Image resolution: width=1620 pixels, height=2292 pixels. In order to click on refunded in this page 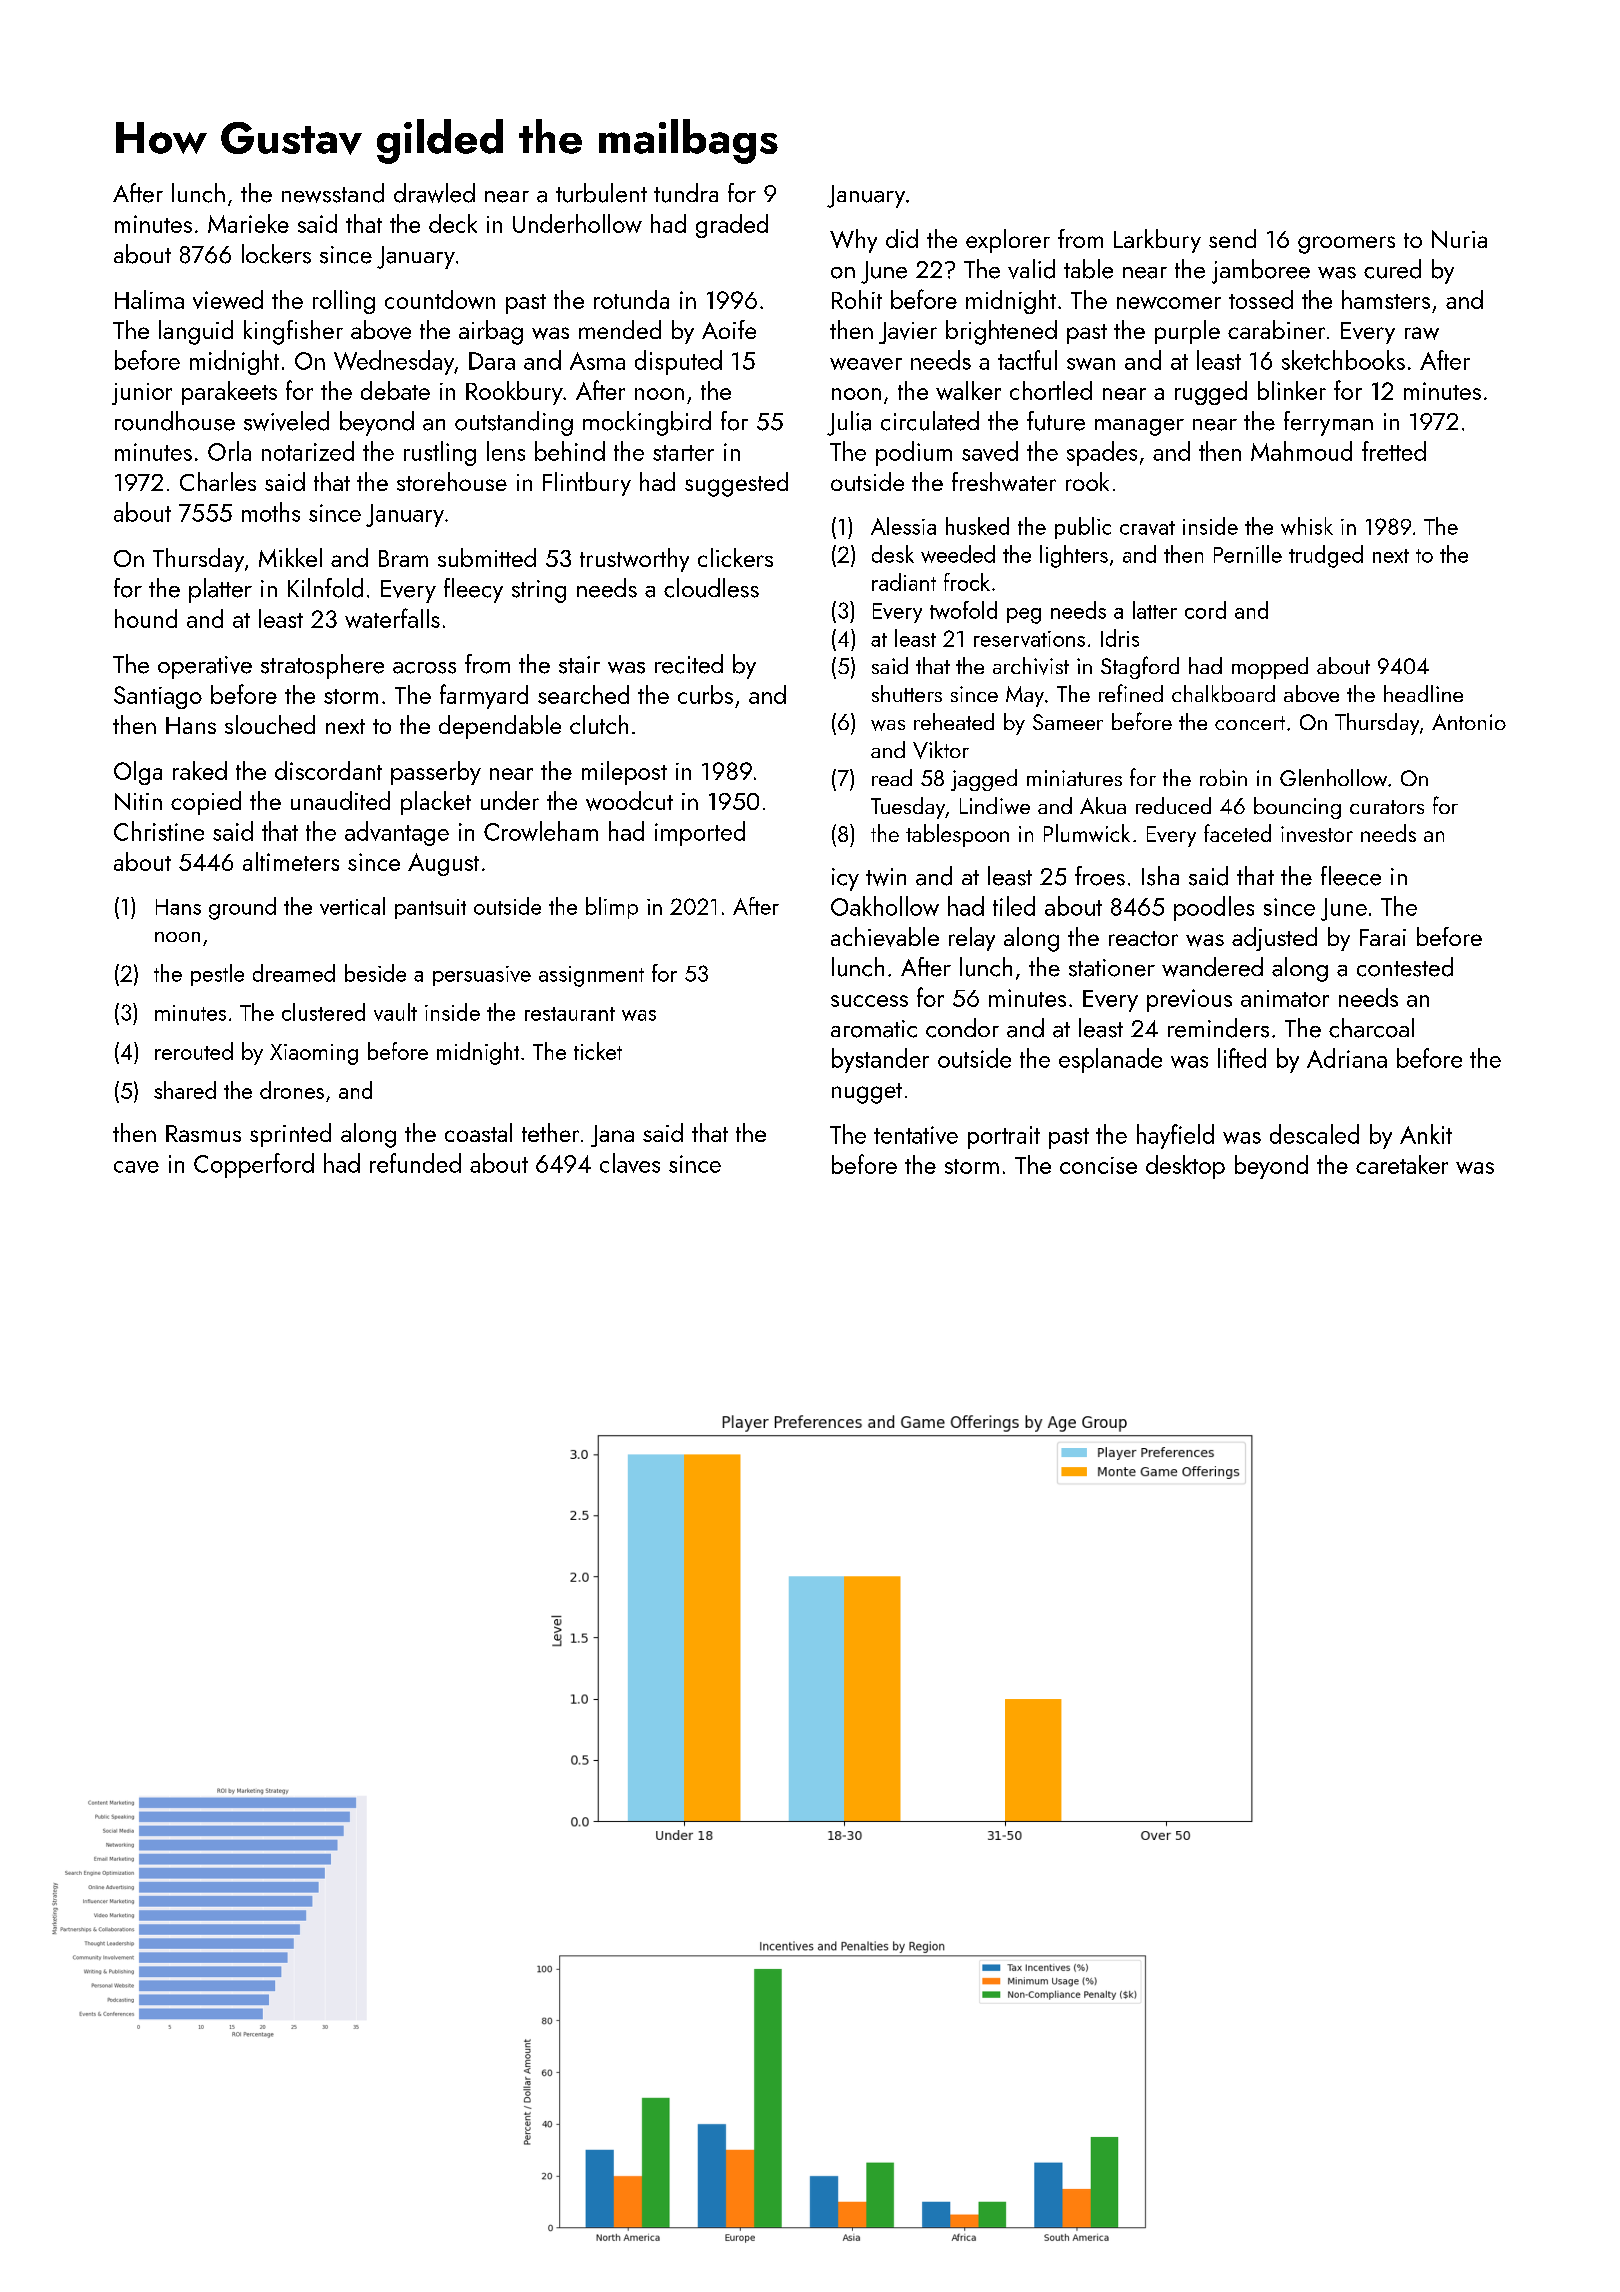, I will do `click(415, 1163)`.
